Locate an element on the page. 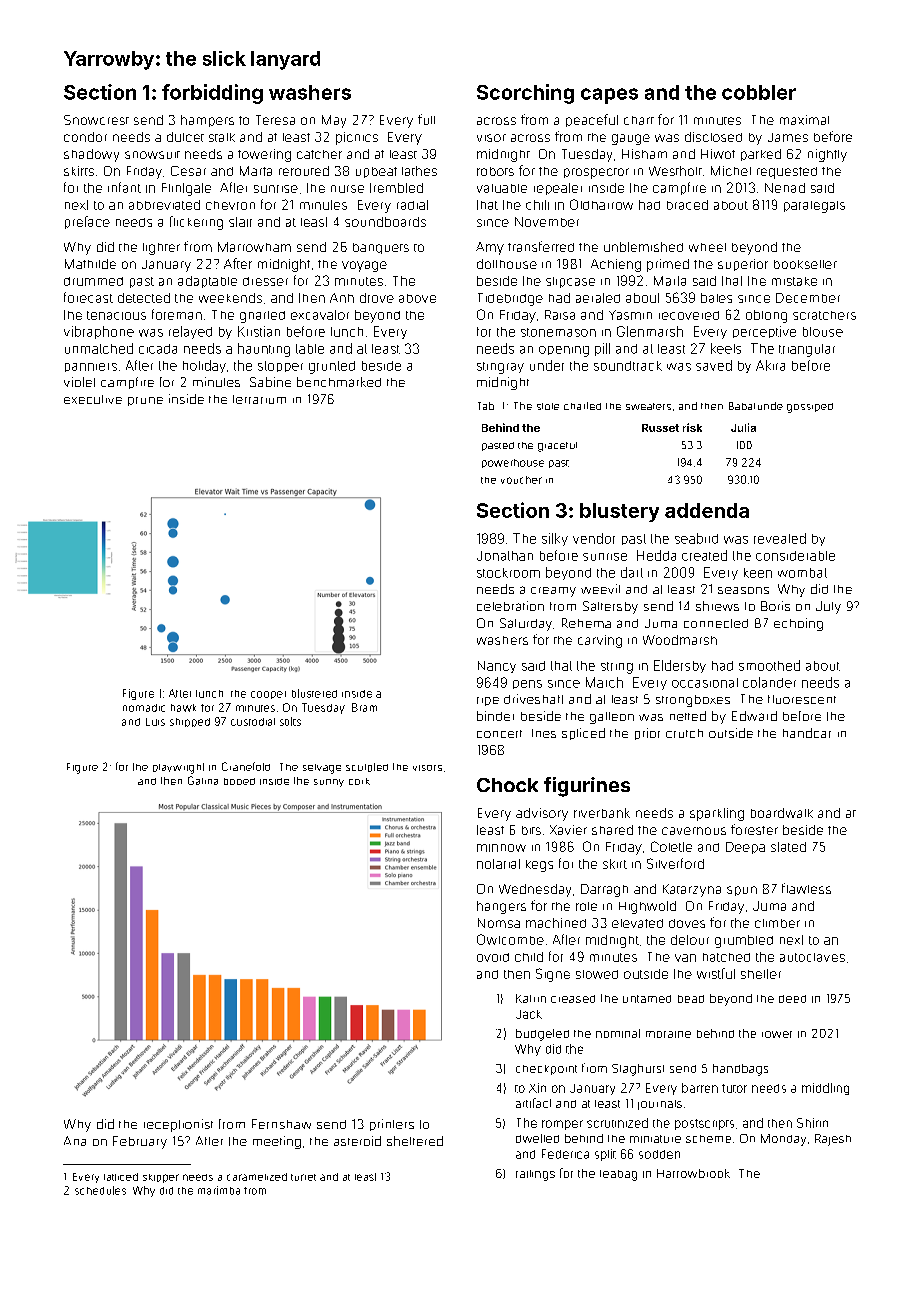  railings is located at coordinates (535, 1175).
